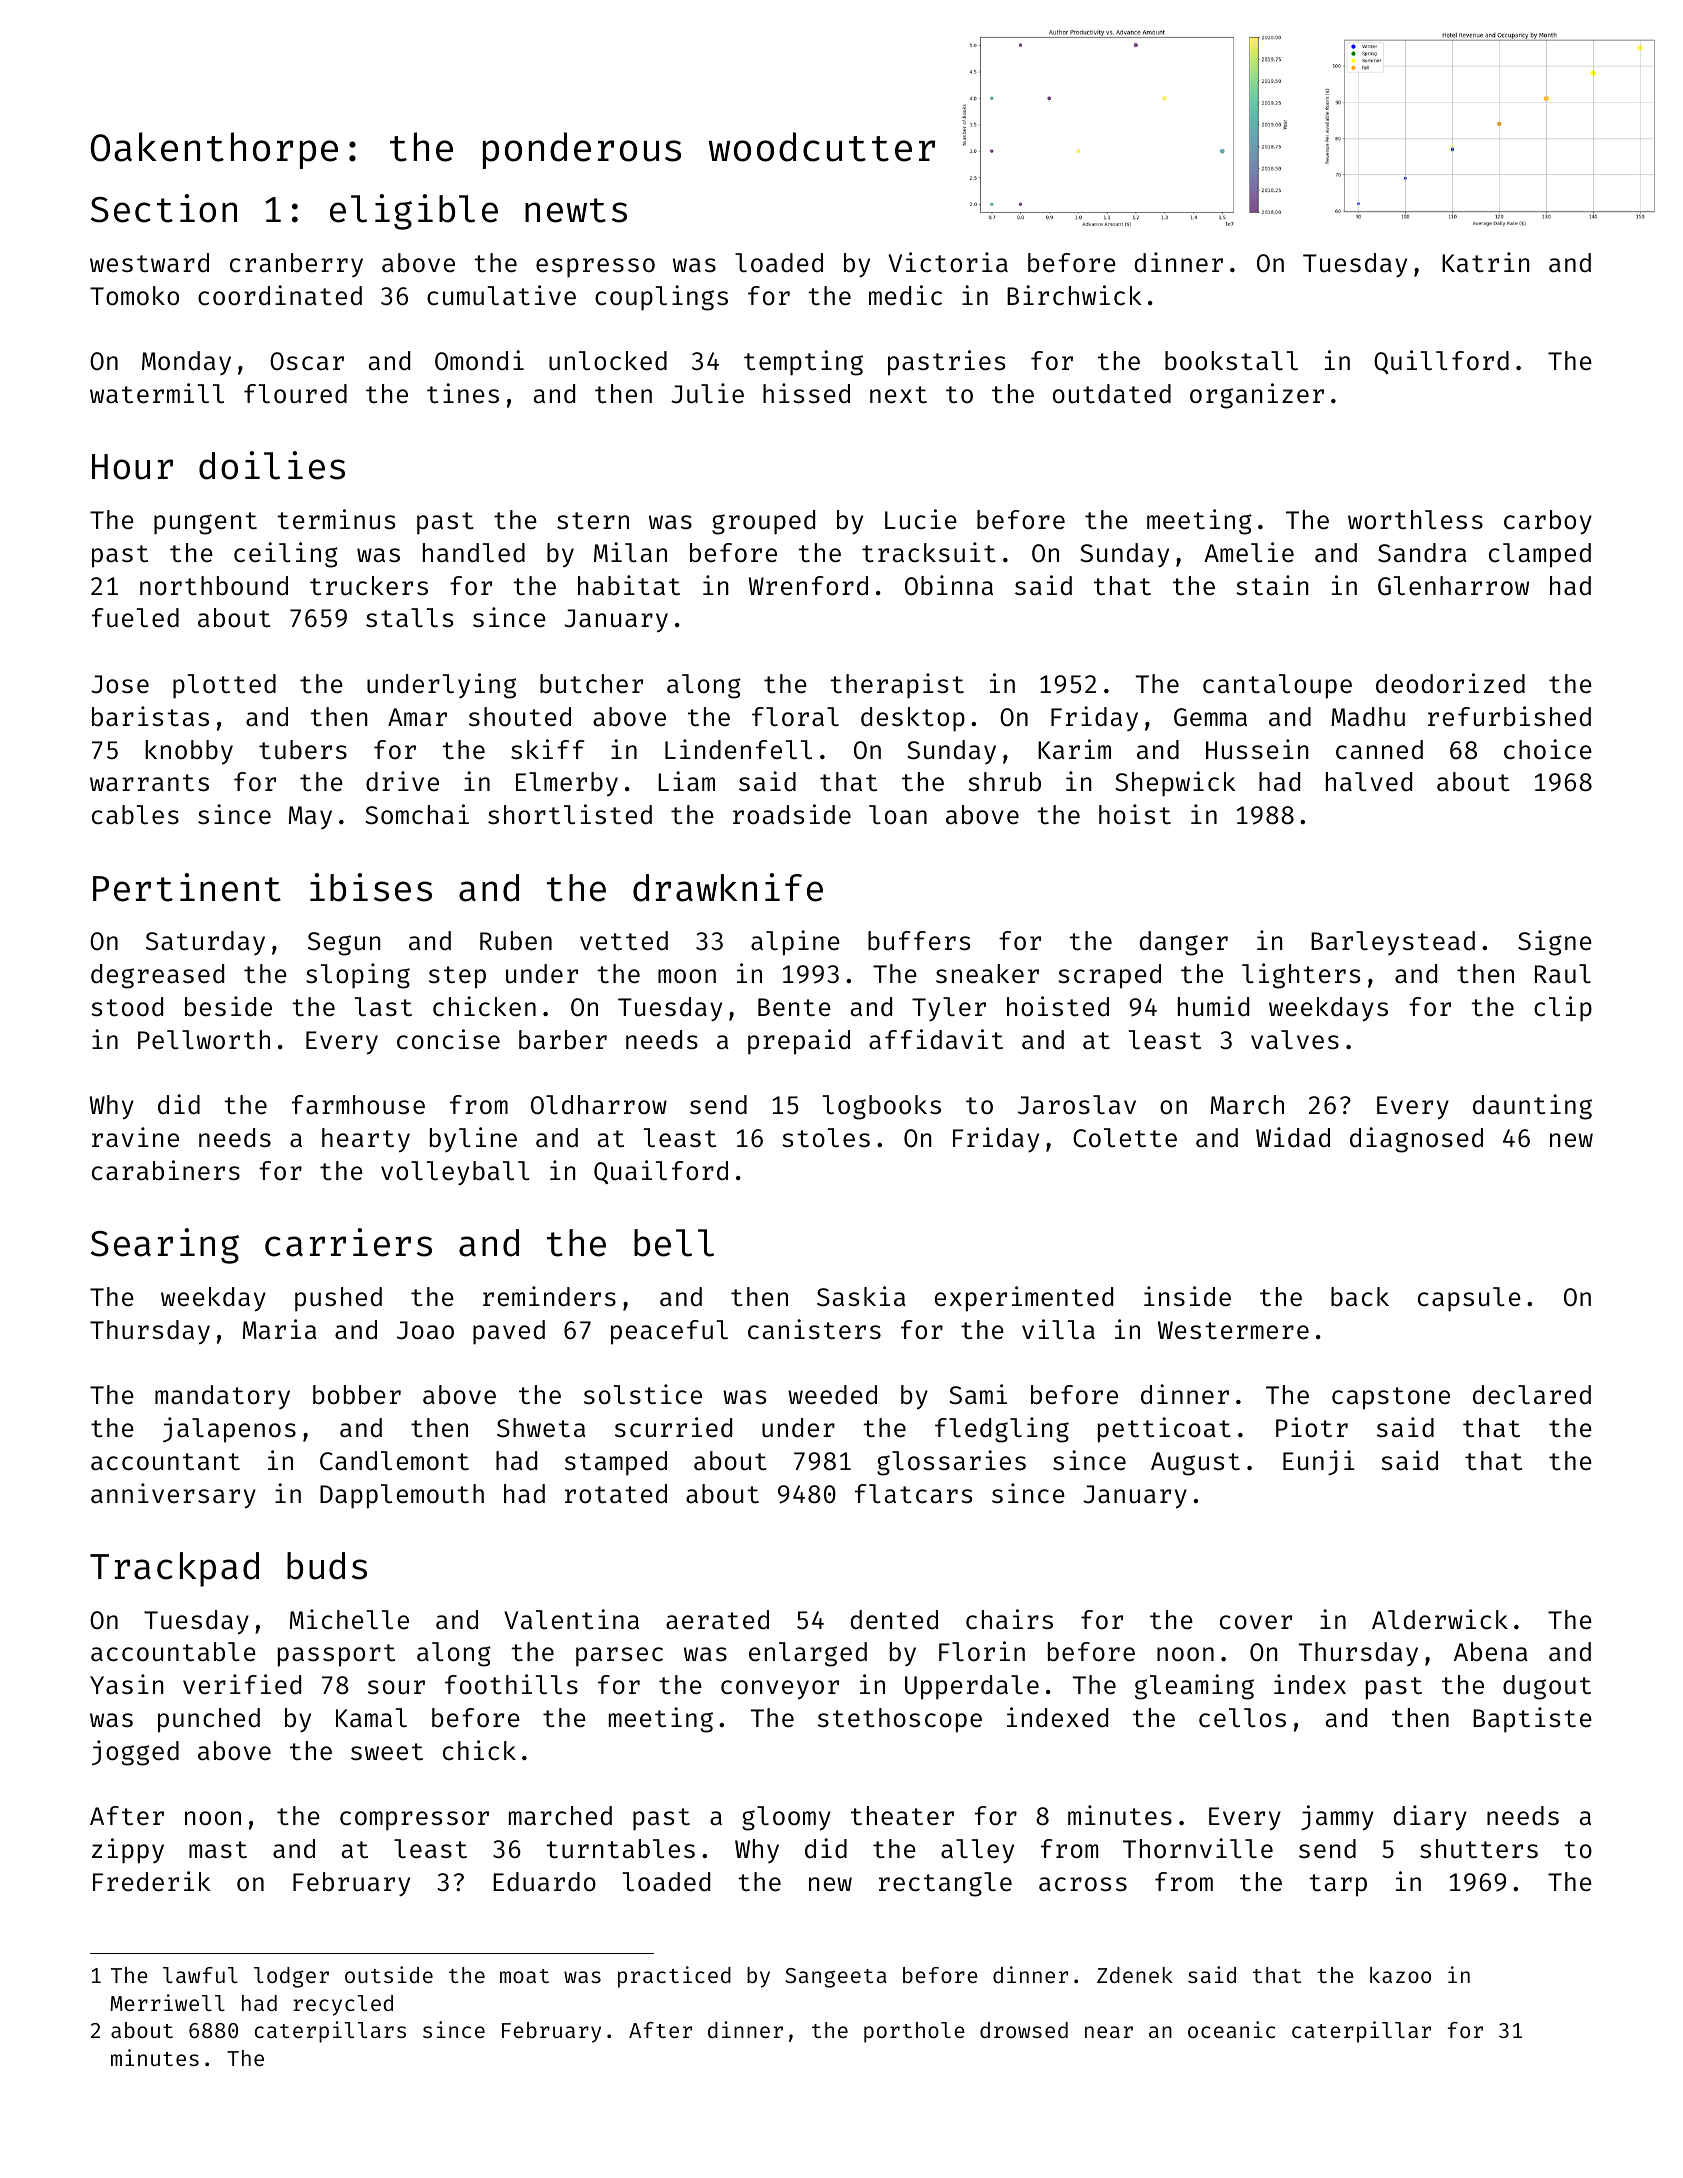 This screenshot has width=1683, height=2178. What do you see at coordinates (165, 1462) in the screenshot?
I see `accountant` at bounding box center [165, 1462].
